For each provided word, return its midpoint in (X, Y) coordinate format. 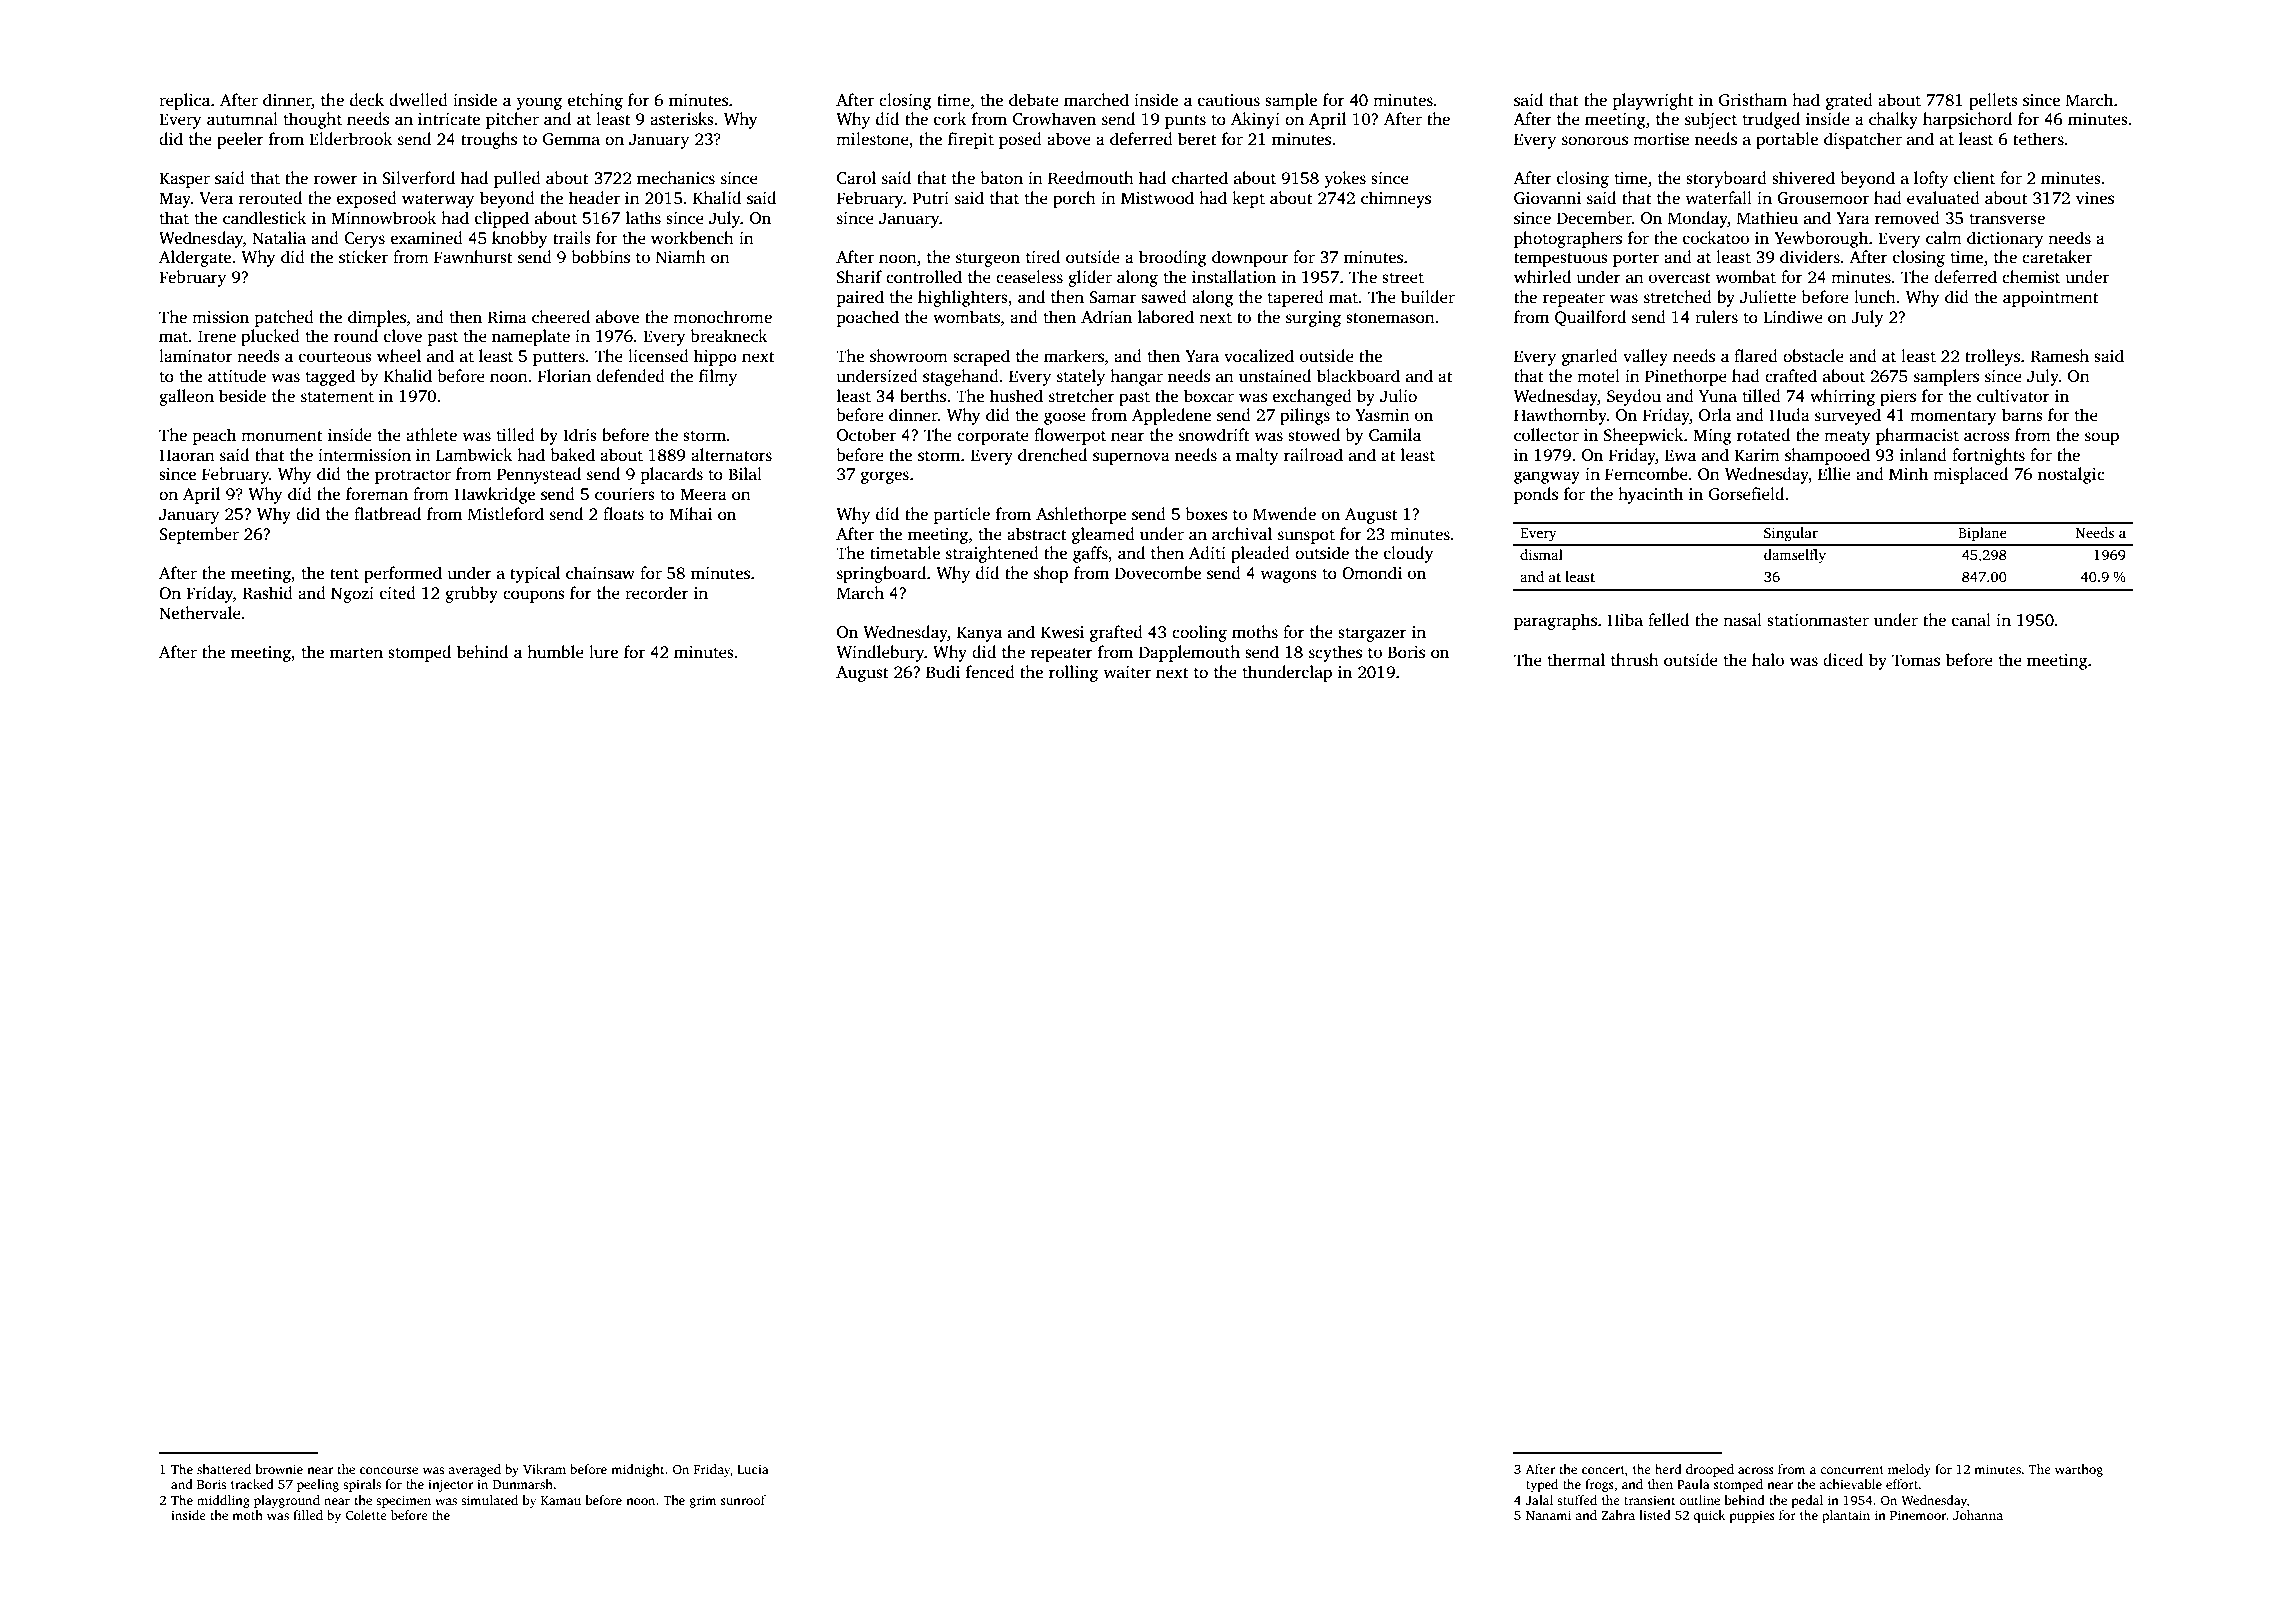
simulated (489, 1500)
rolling (1073, 673)
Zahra (1618, 1515)
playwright (1653, 101)
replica (184, 101)
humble (555, 652)
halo (1768, 659)
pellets (1993, 101)
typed (1542, 1485)
